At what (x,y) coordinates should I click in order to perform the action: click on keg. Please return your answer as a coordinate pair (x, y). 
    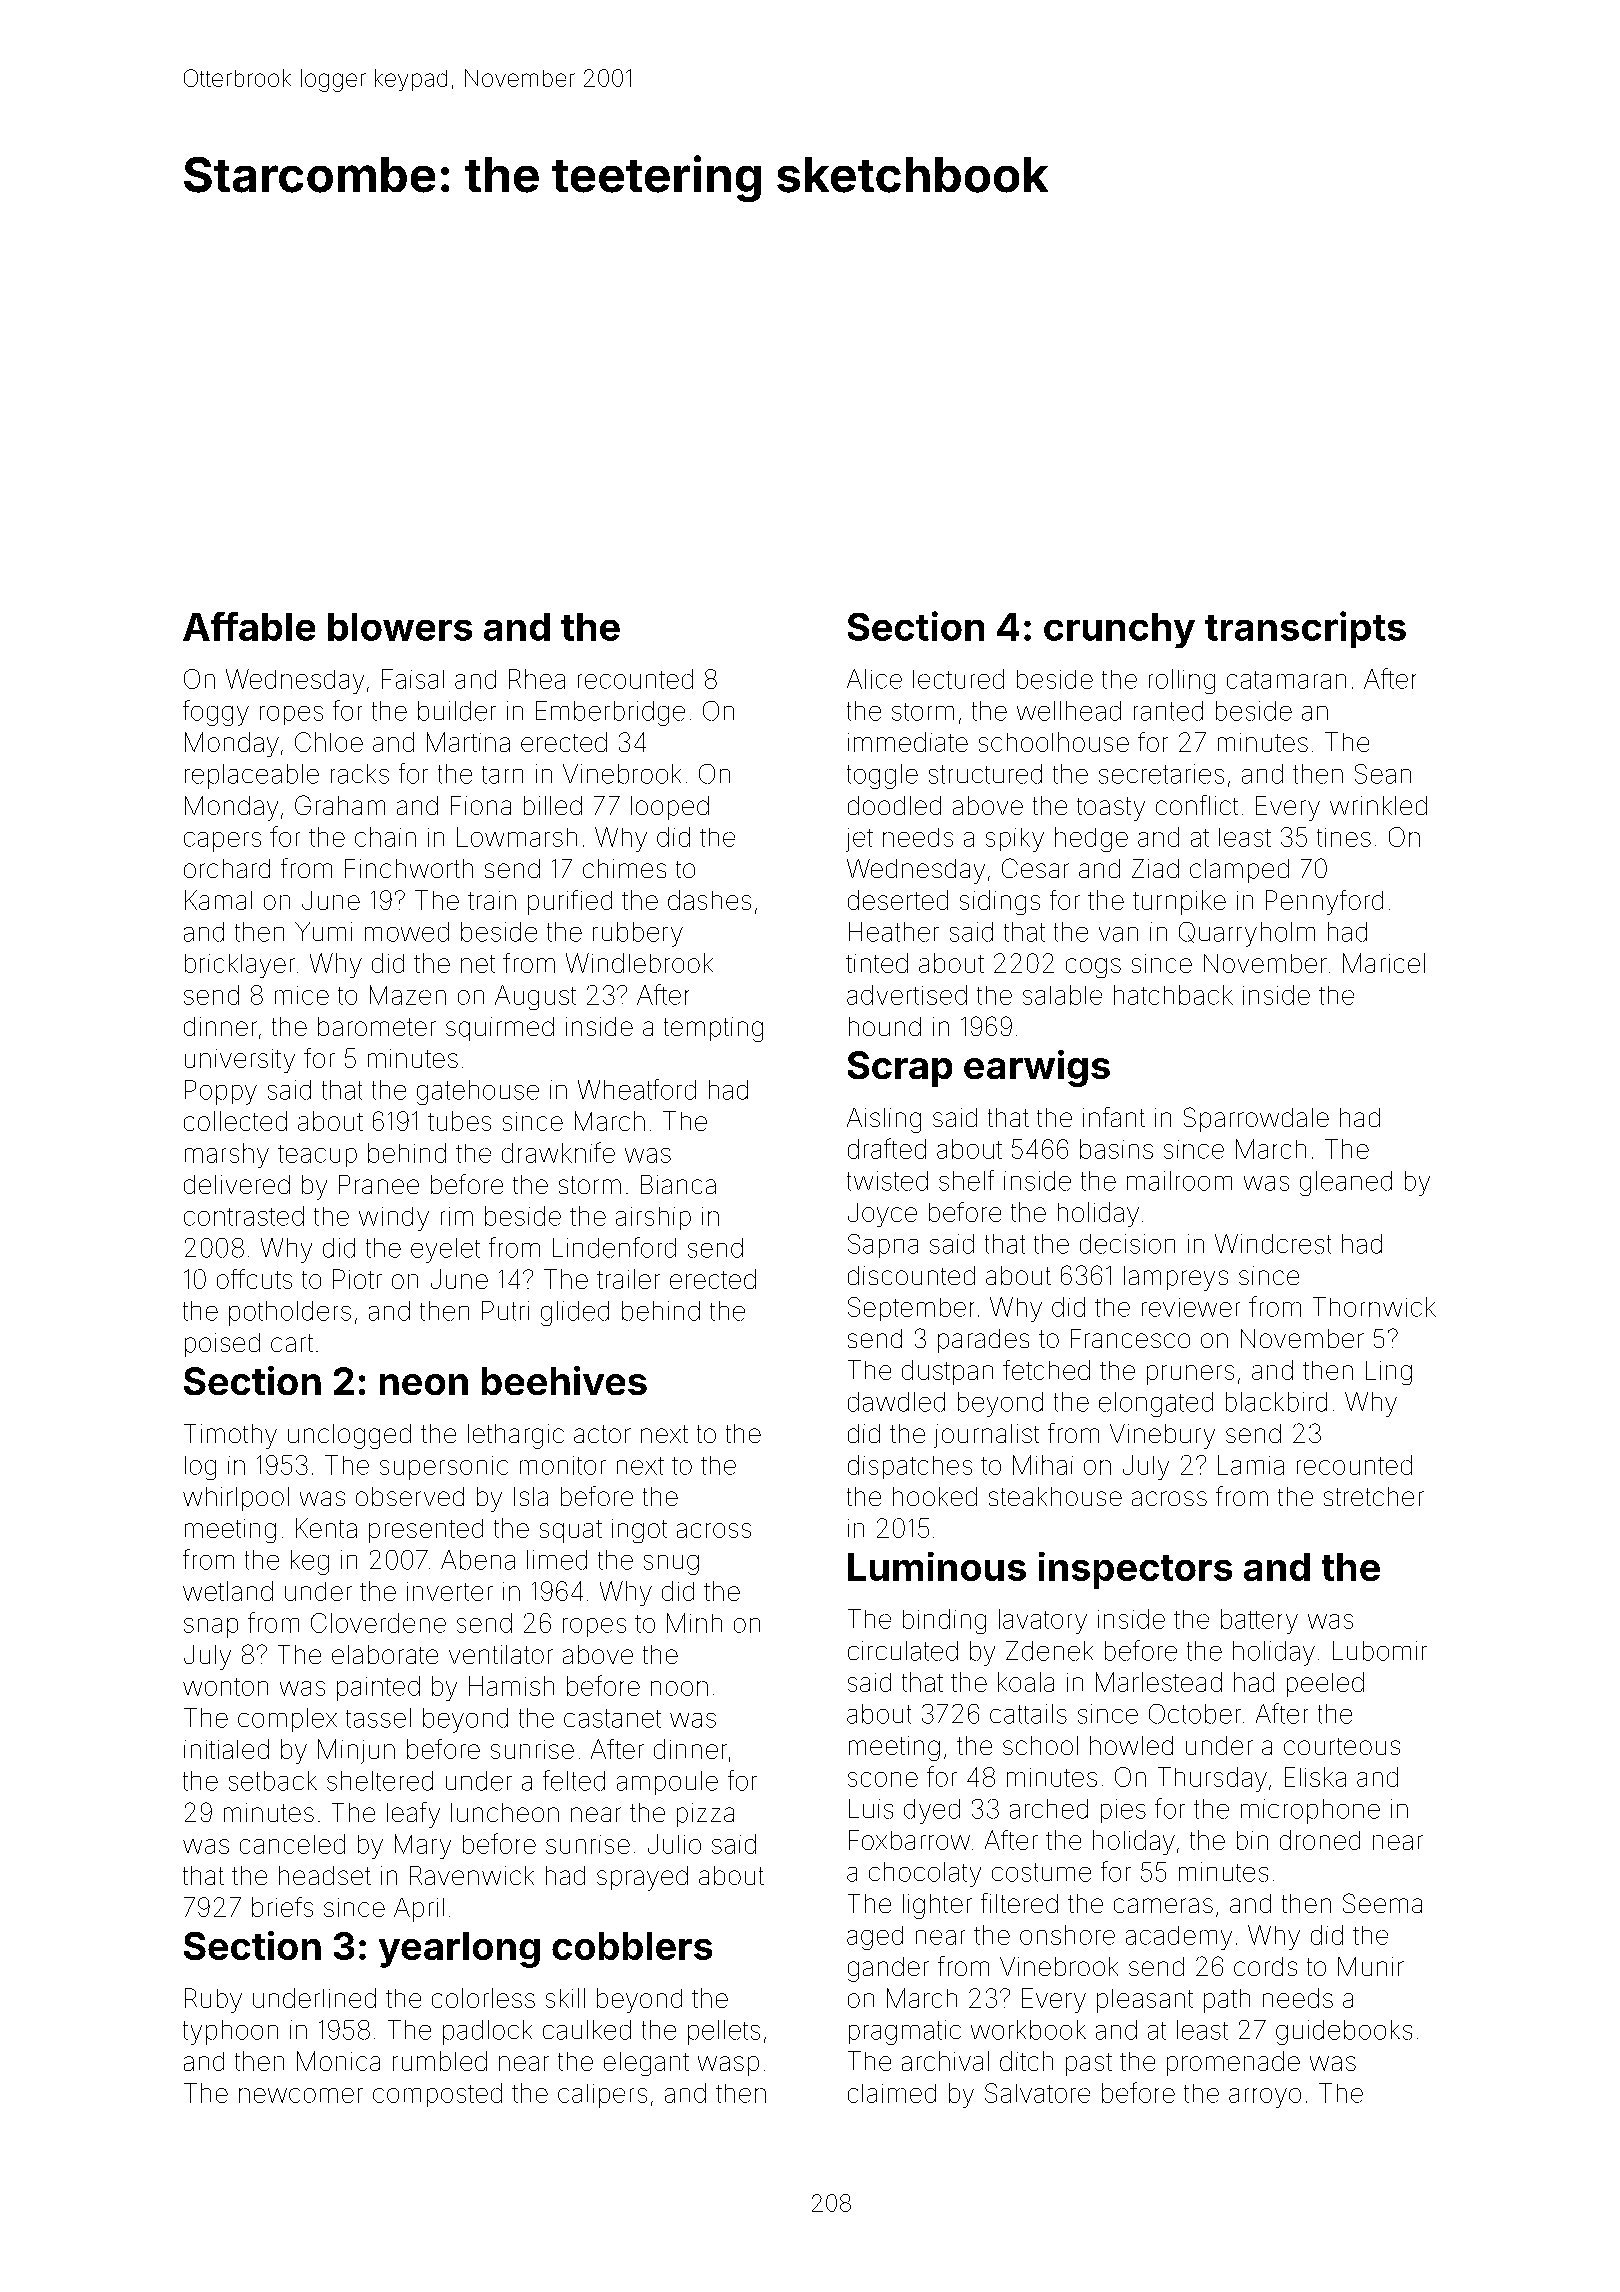
    Looking at the image, I should click on (310, 1562).
